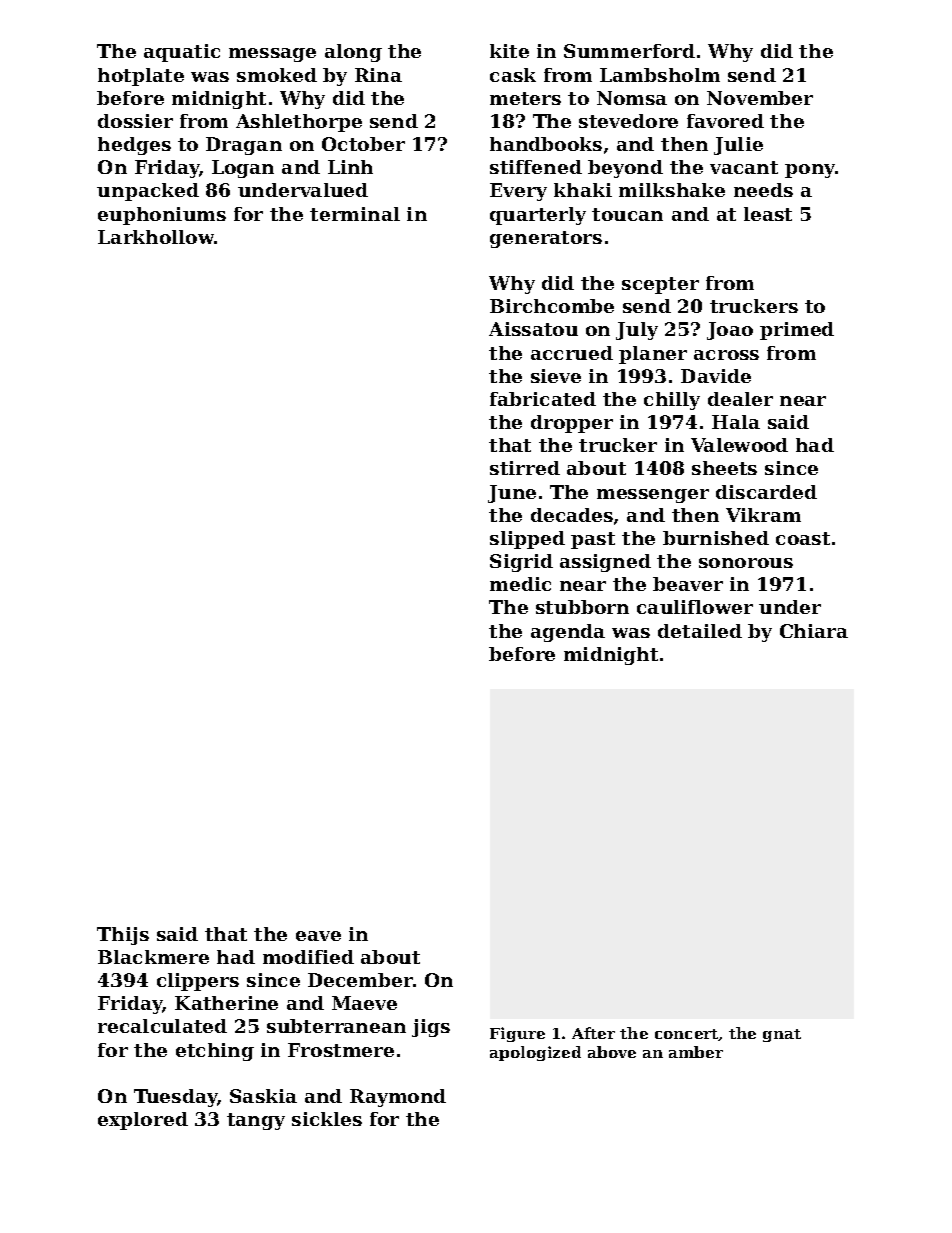  Describe the element at coordinates (568, 633) in the screenshot. I see `agenda` at that location.
